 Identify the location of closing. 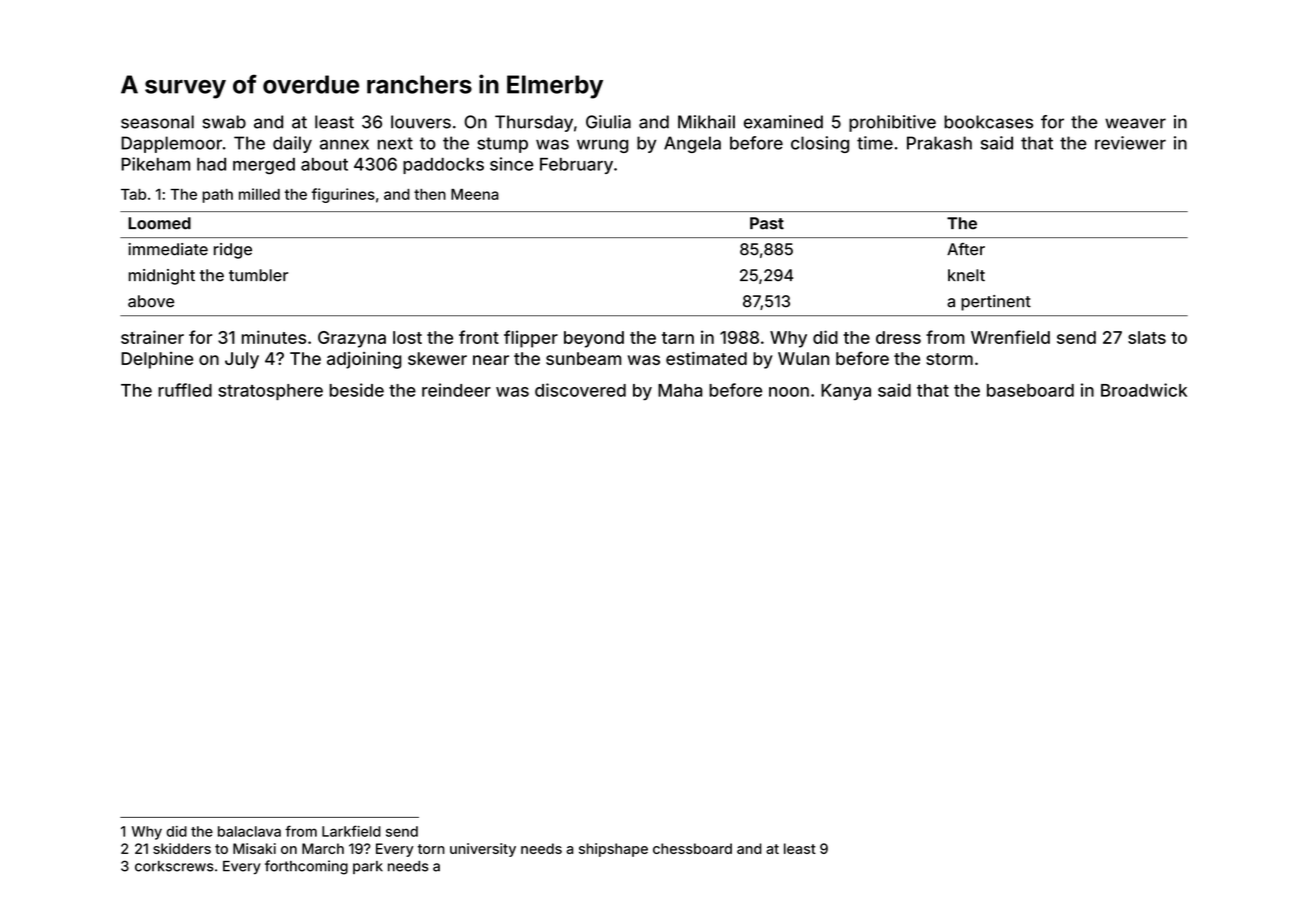
(820, 144).
